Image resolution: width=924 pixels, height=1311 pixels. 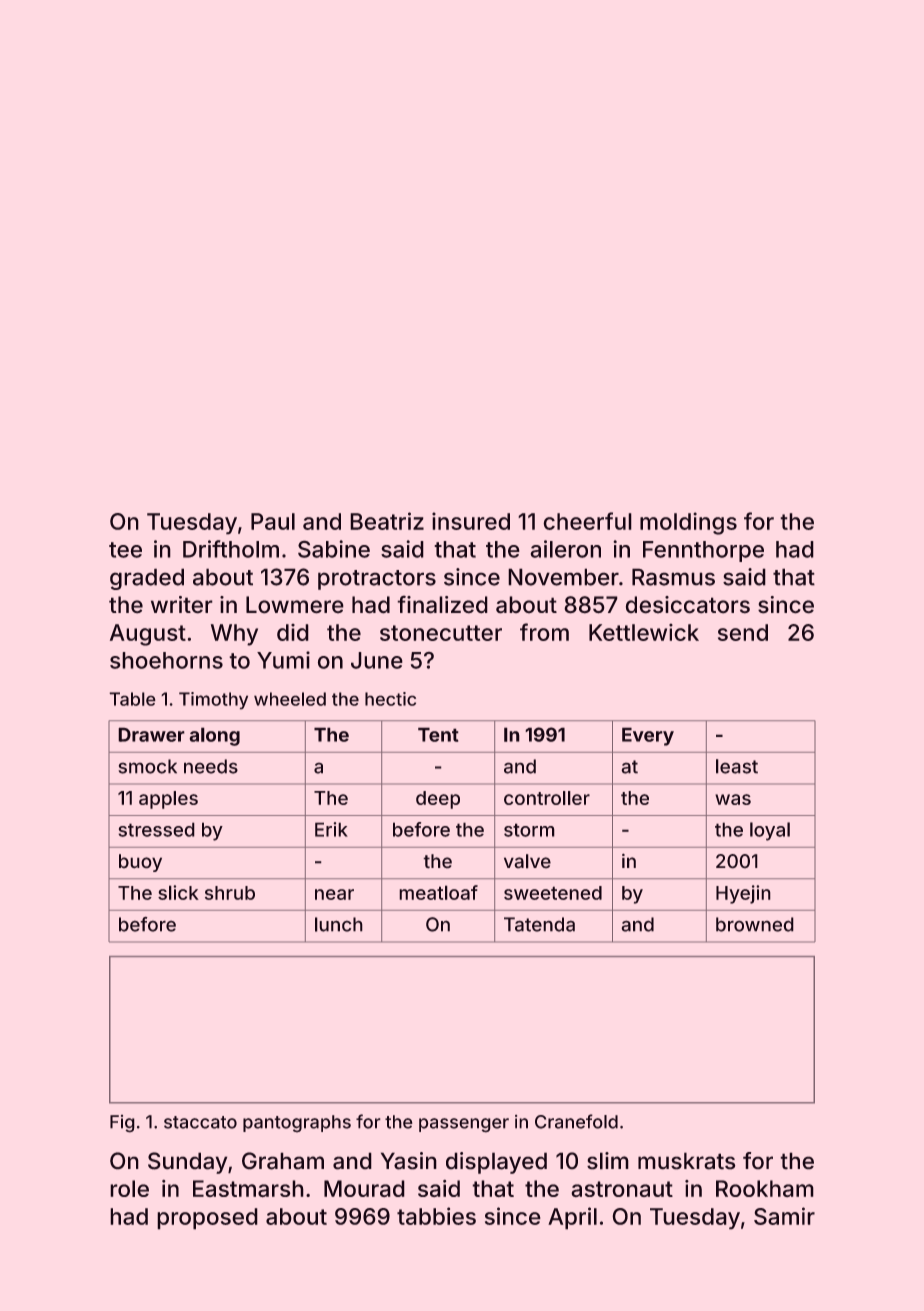 I want to click on needs, so click(x=211, y=766).
